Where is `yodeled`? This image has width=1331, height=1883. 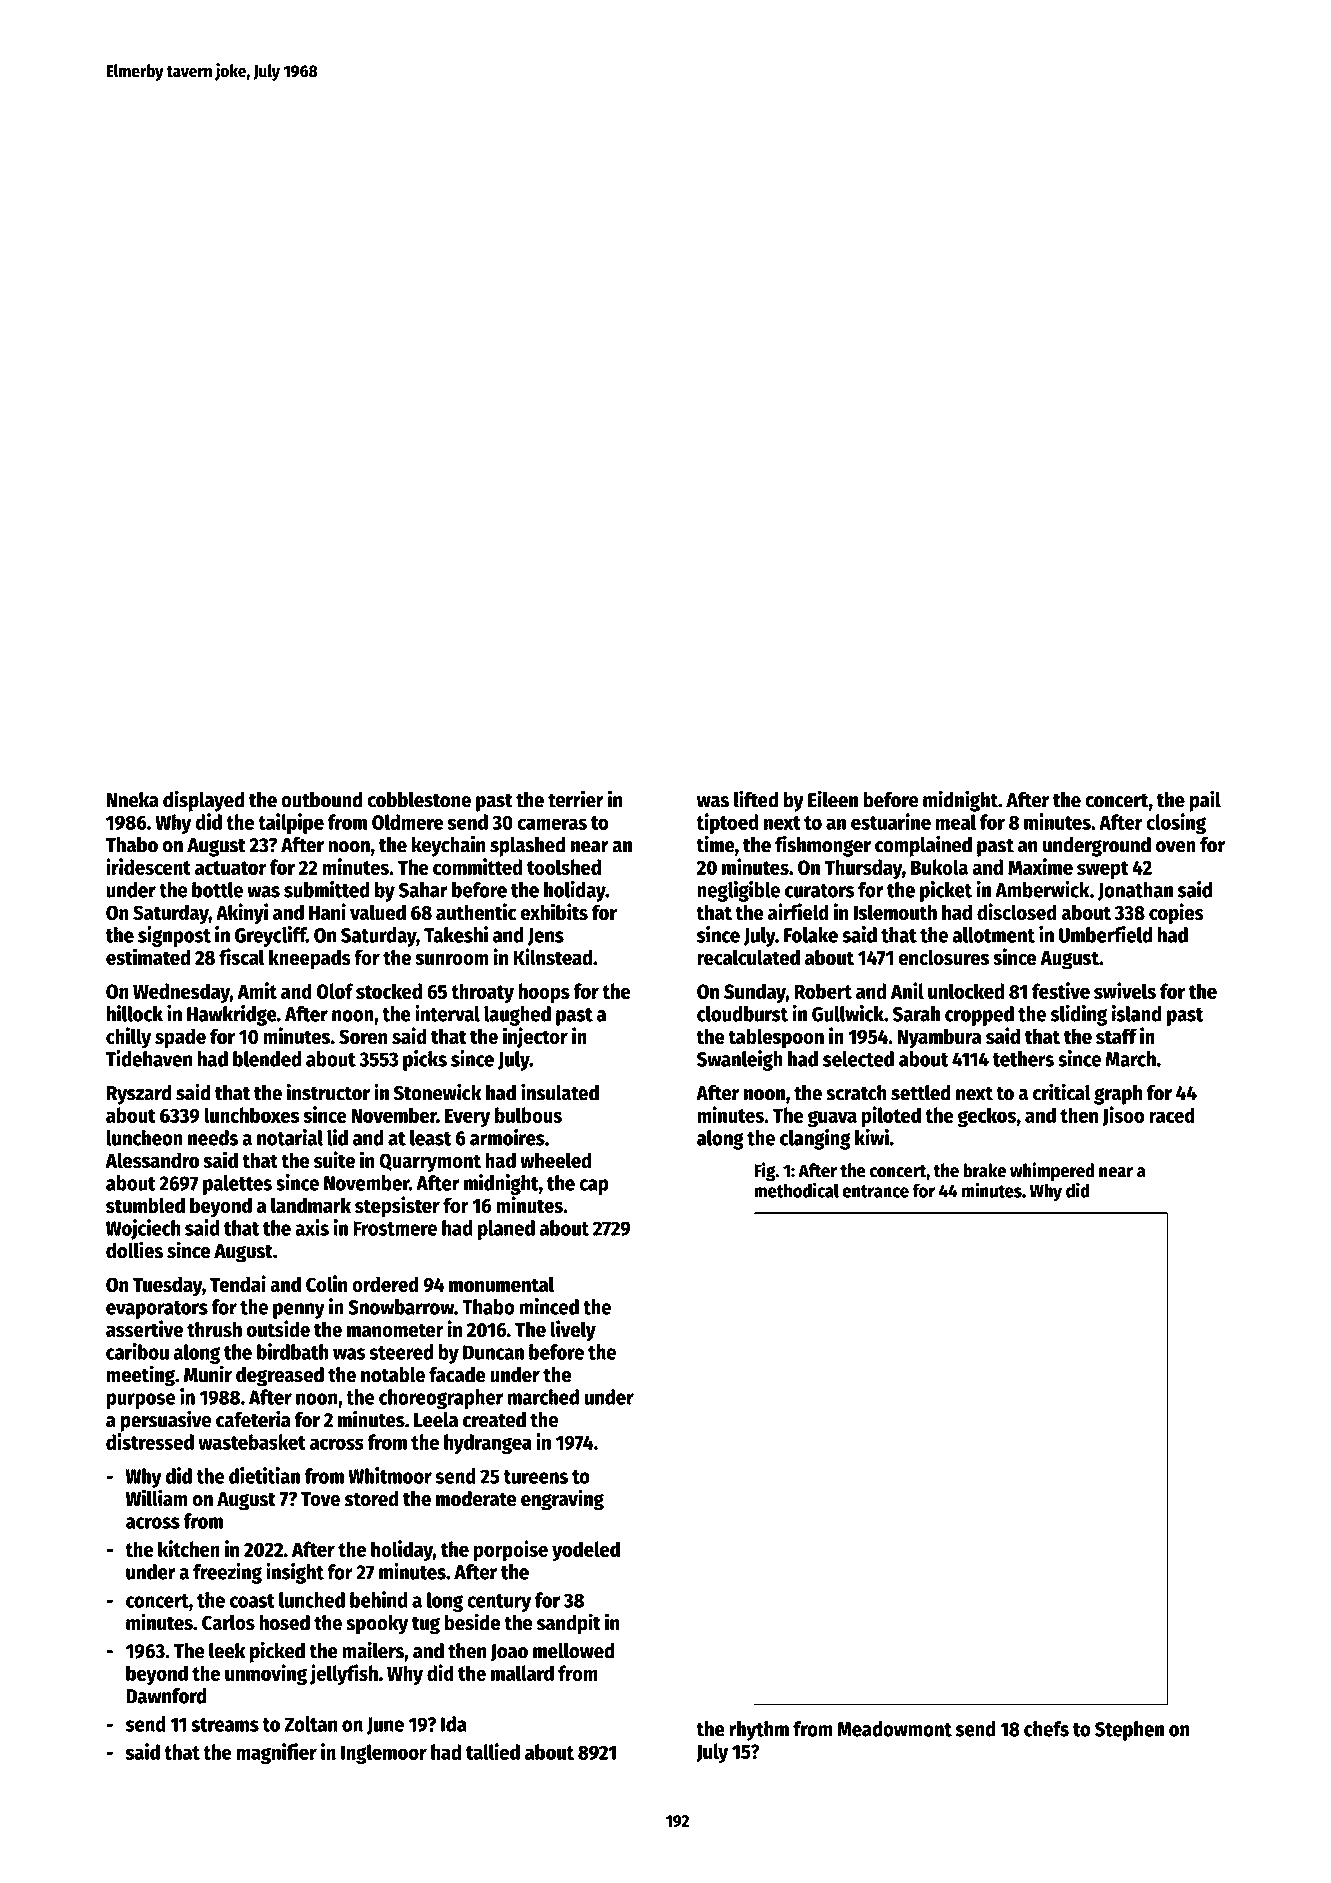
yodeled is located at coordinates (586, 1551).
